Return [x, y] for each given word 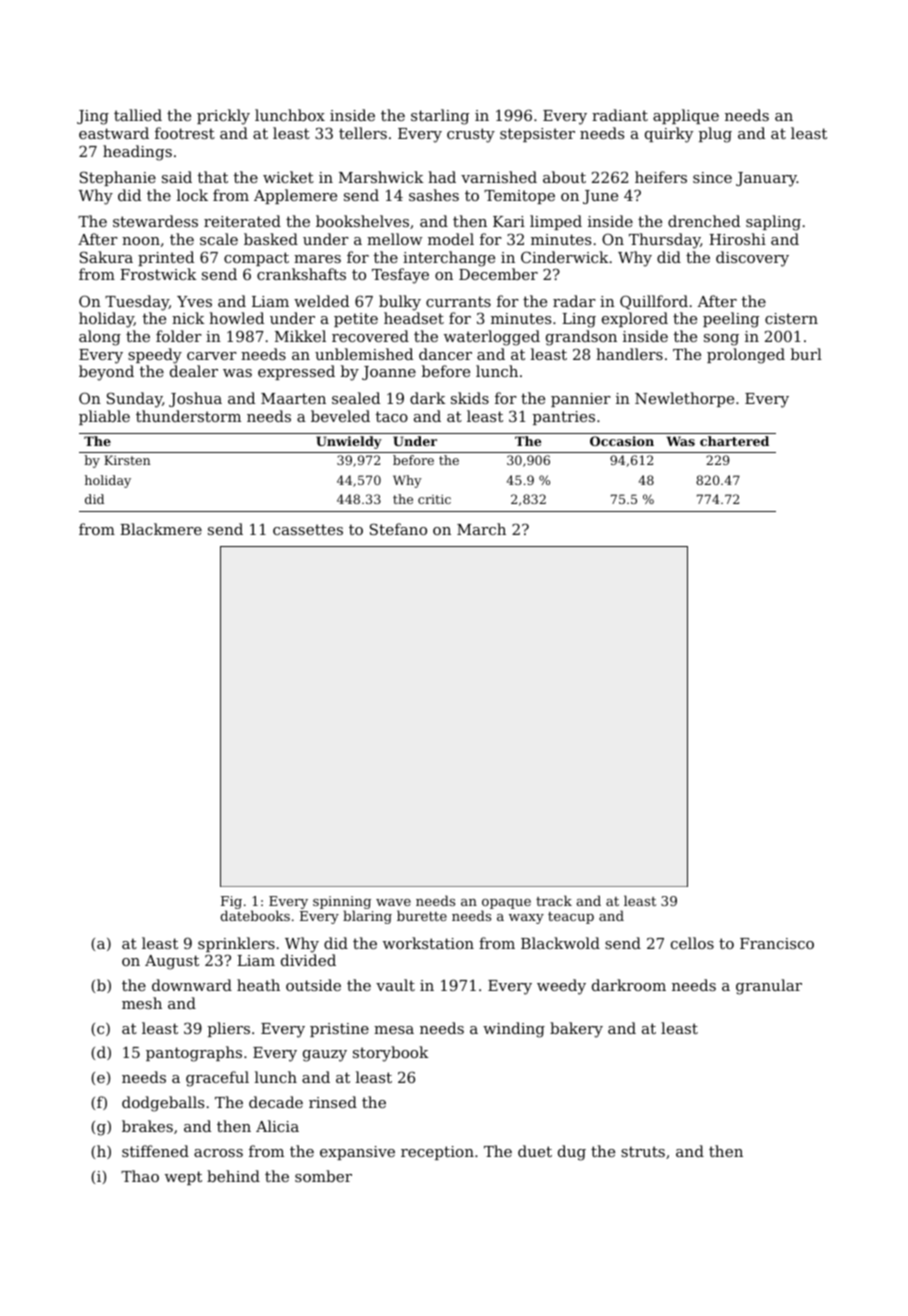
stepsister [537, 135]
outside [313, 985]
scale [219, 239]
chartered [734, 441]
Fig [231, 902]
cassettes [308, 529]
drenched [704, 221]
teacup [571, 918]
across [218, 1153]
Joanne [389, 373]
